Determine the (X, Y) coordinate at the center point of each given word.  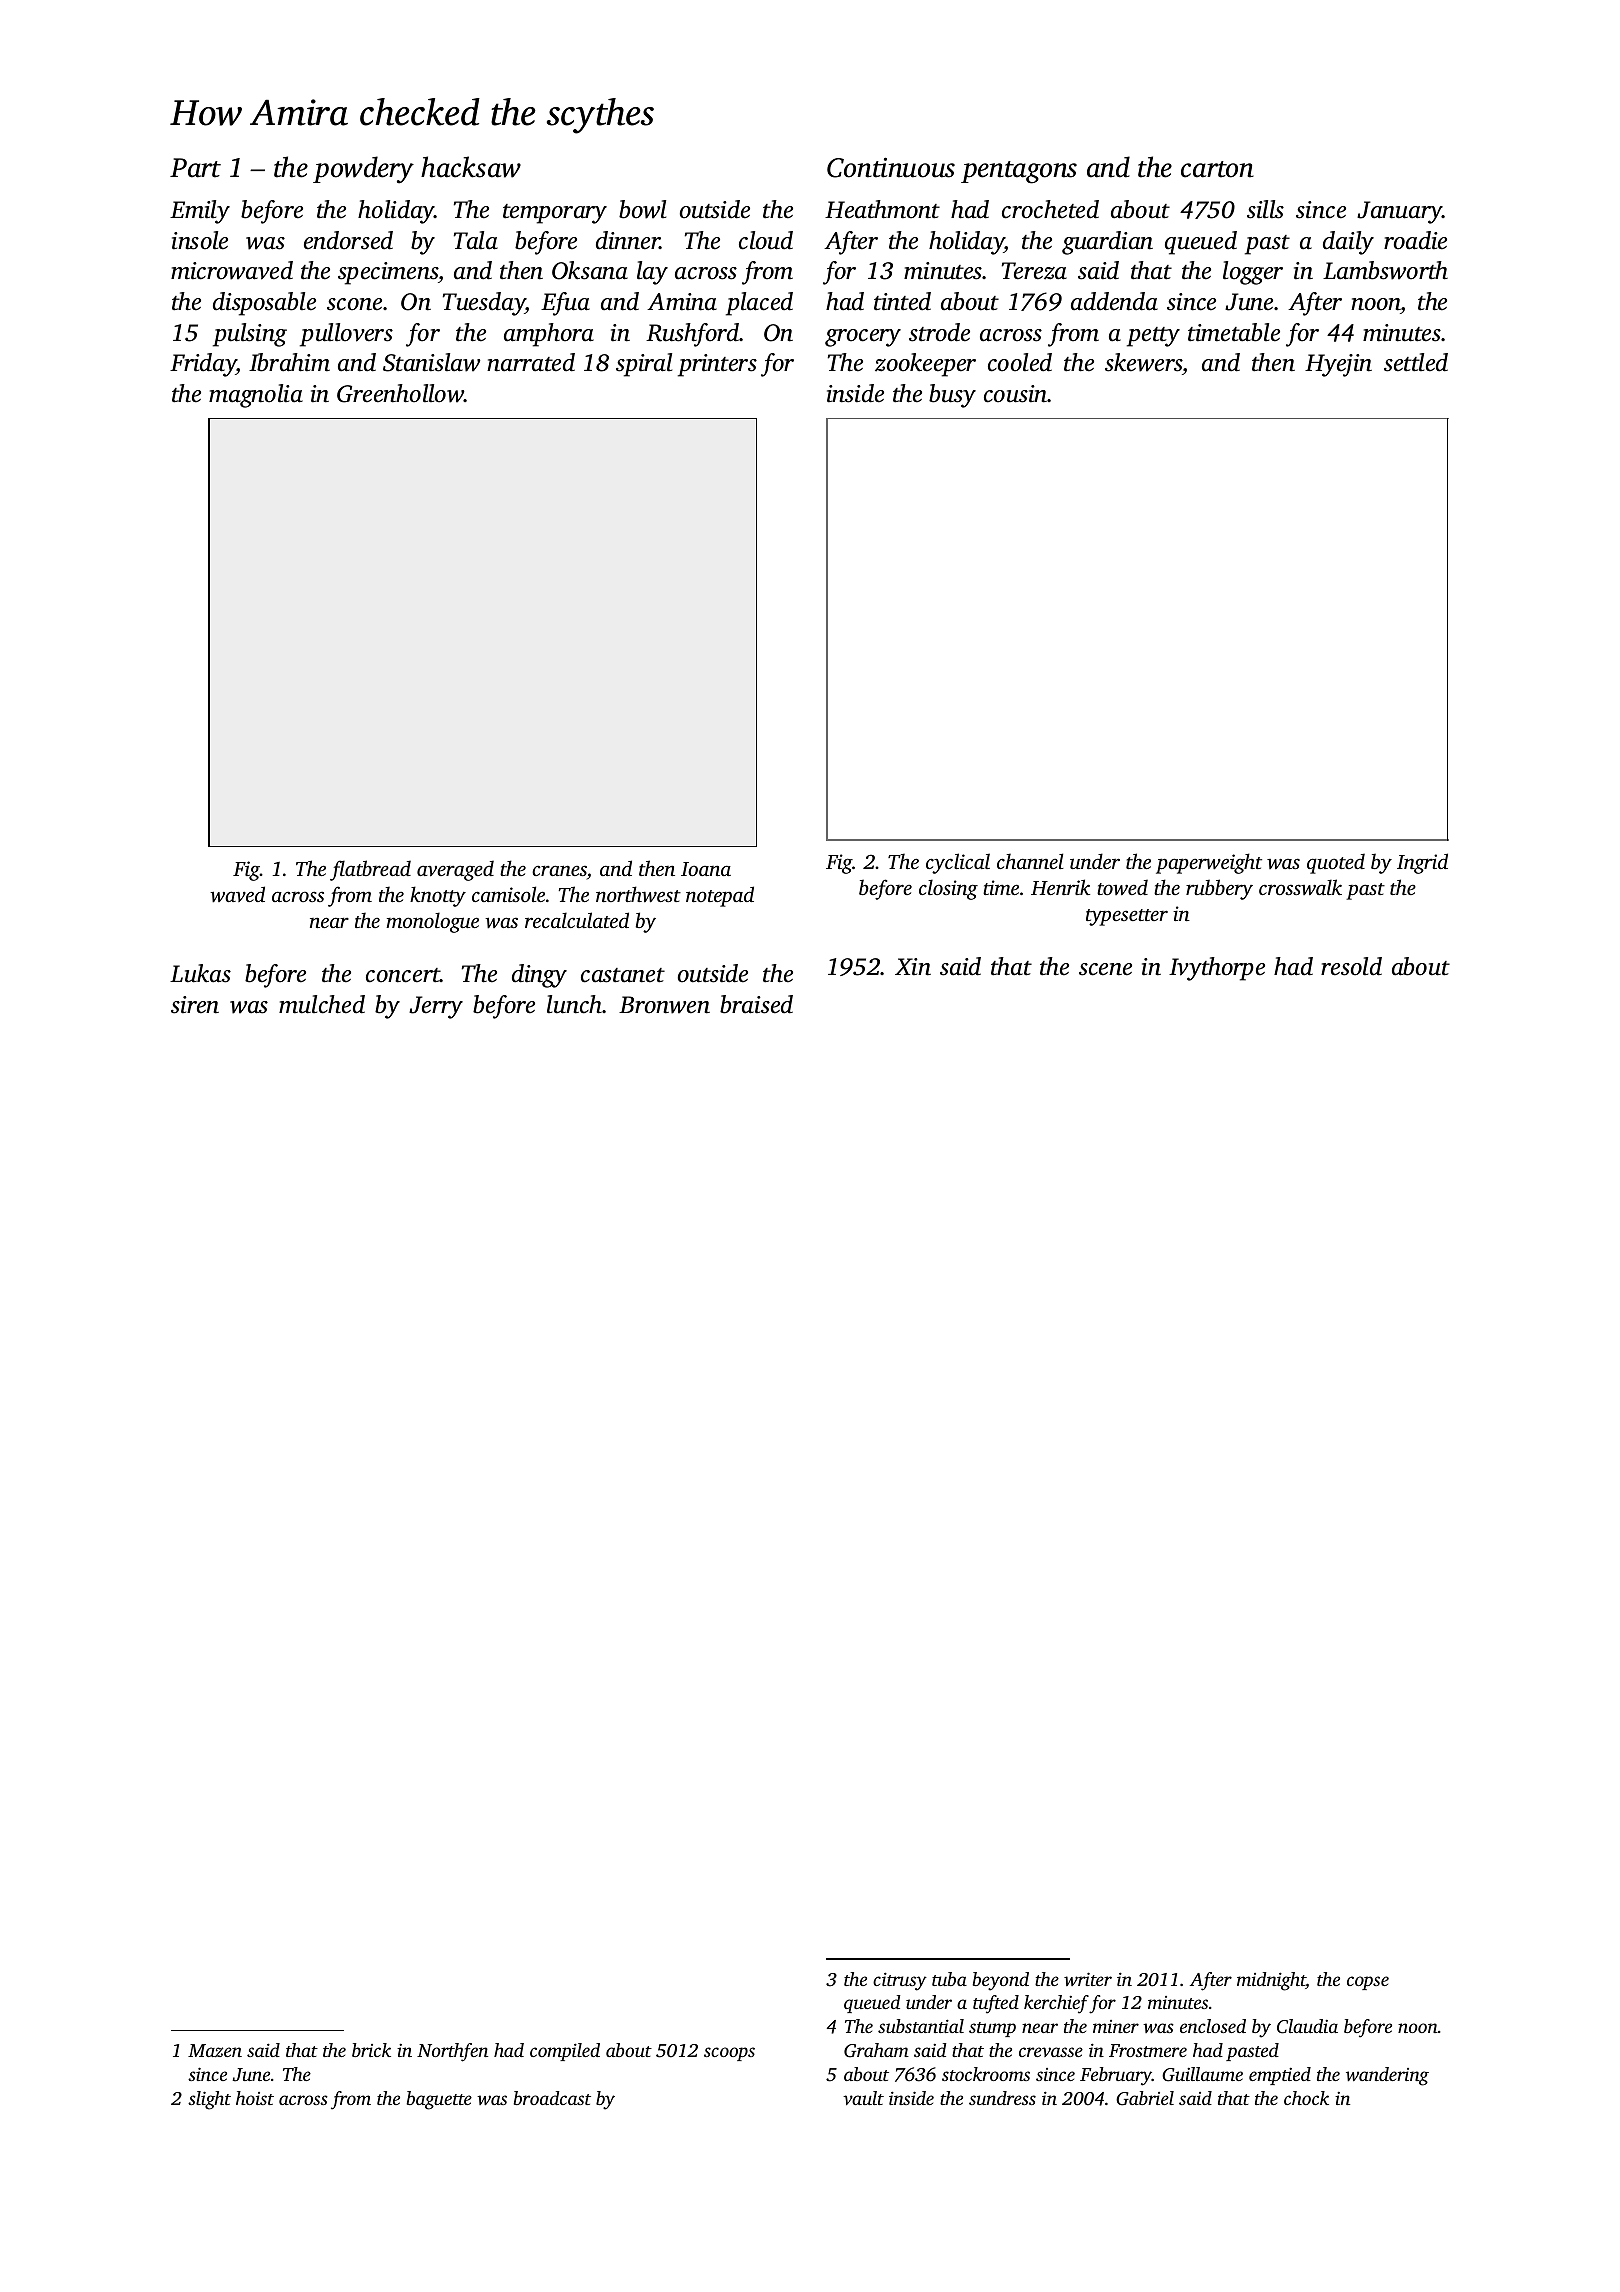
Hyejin (1338, 365)
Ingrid (1422, 863)
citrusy (900, 1981)
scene (1105, 969)
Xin (913, 967)
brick (371, 2050)
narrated (531, 362)
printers (717, 365)
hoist (255, 2098)
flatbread (370, 870)
